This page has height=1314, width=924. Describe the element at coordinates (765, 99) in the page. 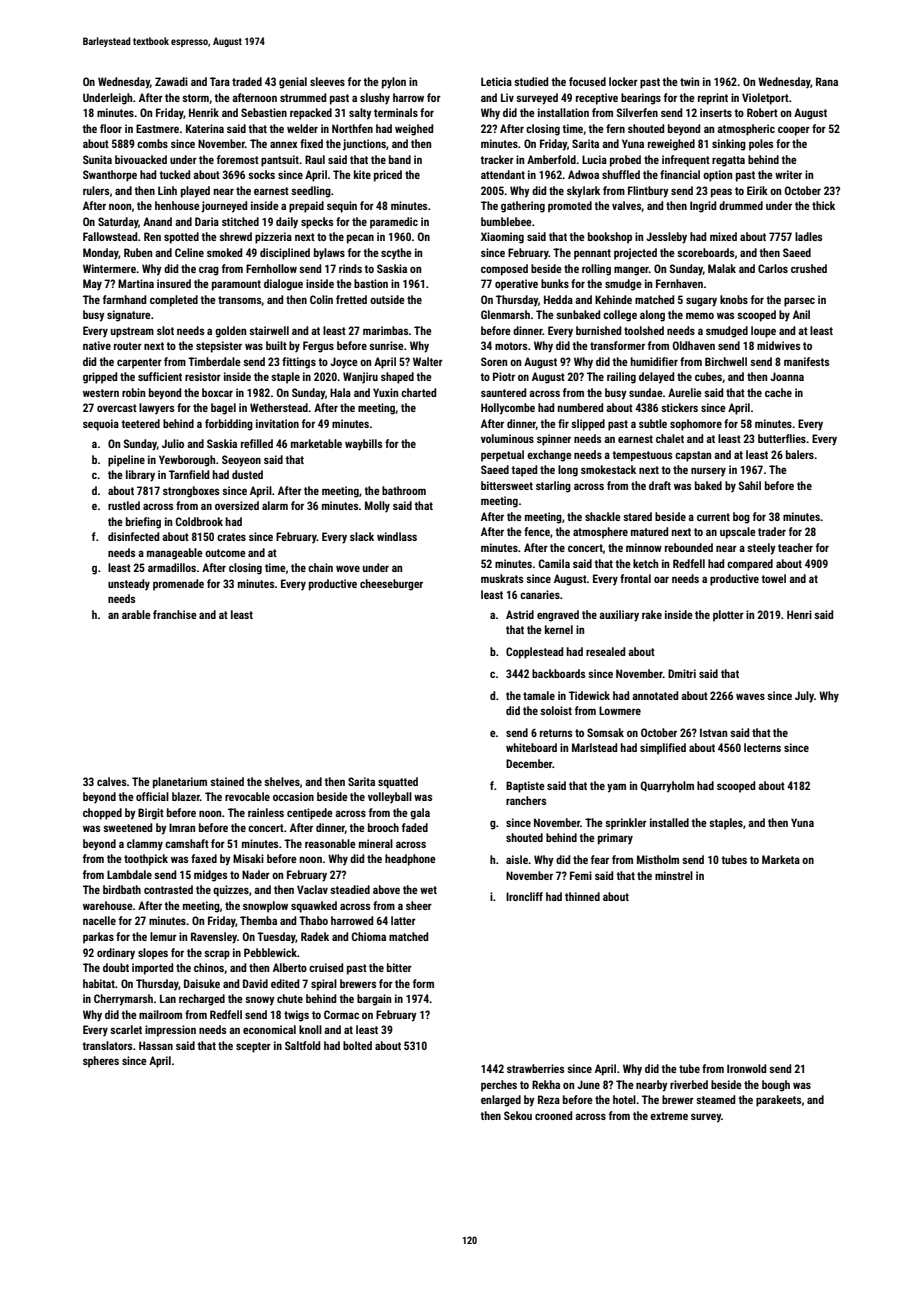

I see `Violetport` at that location.
